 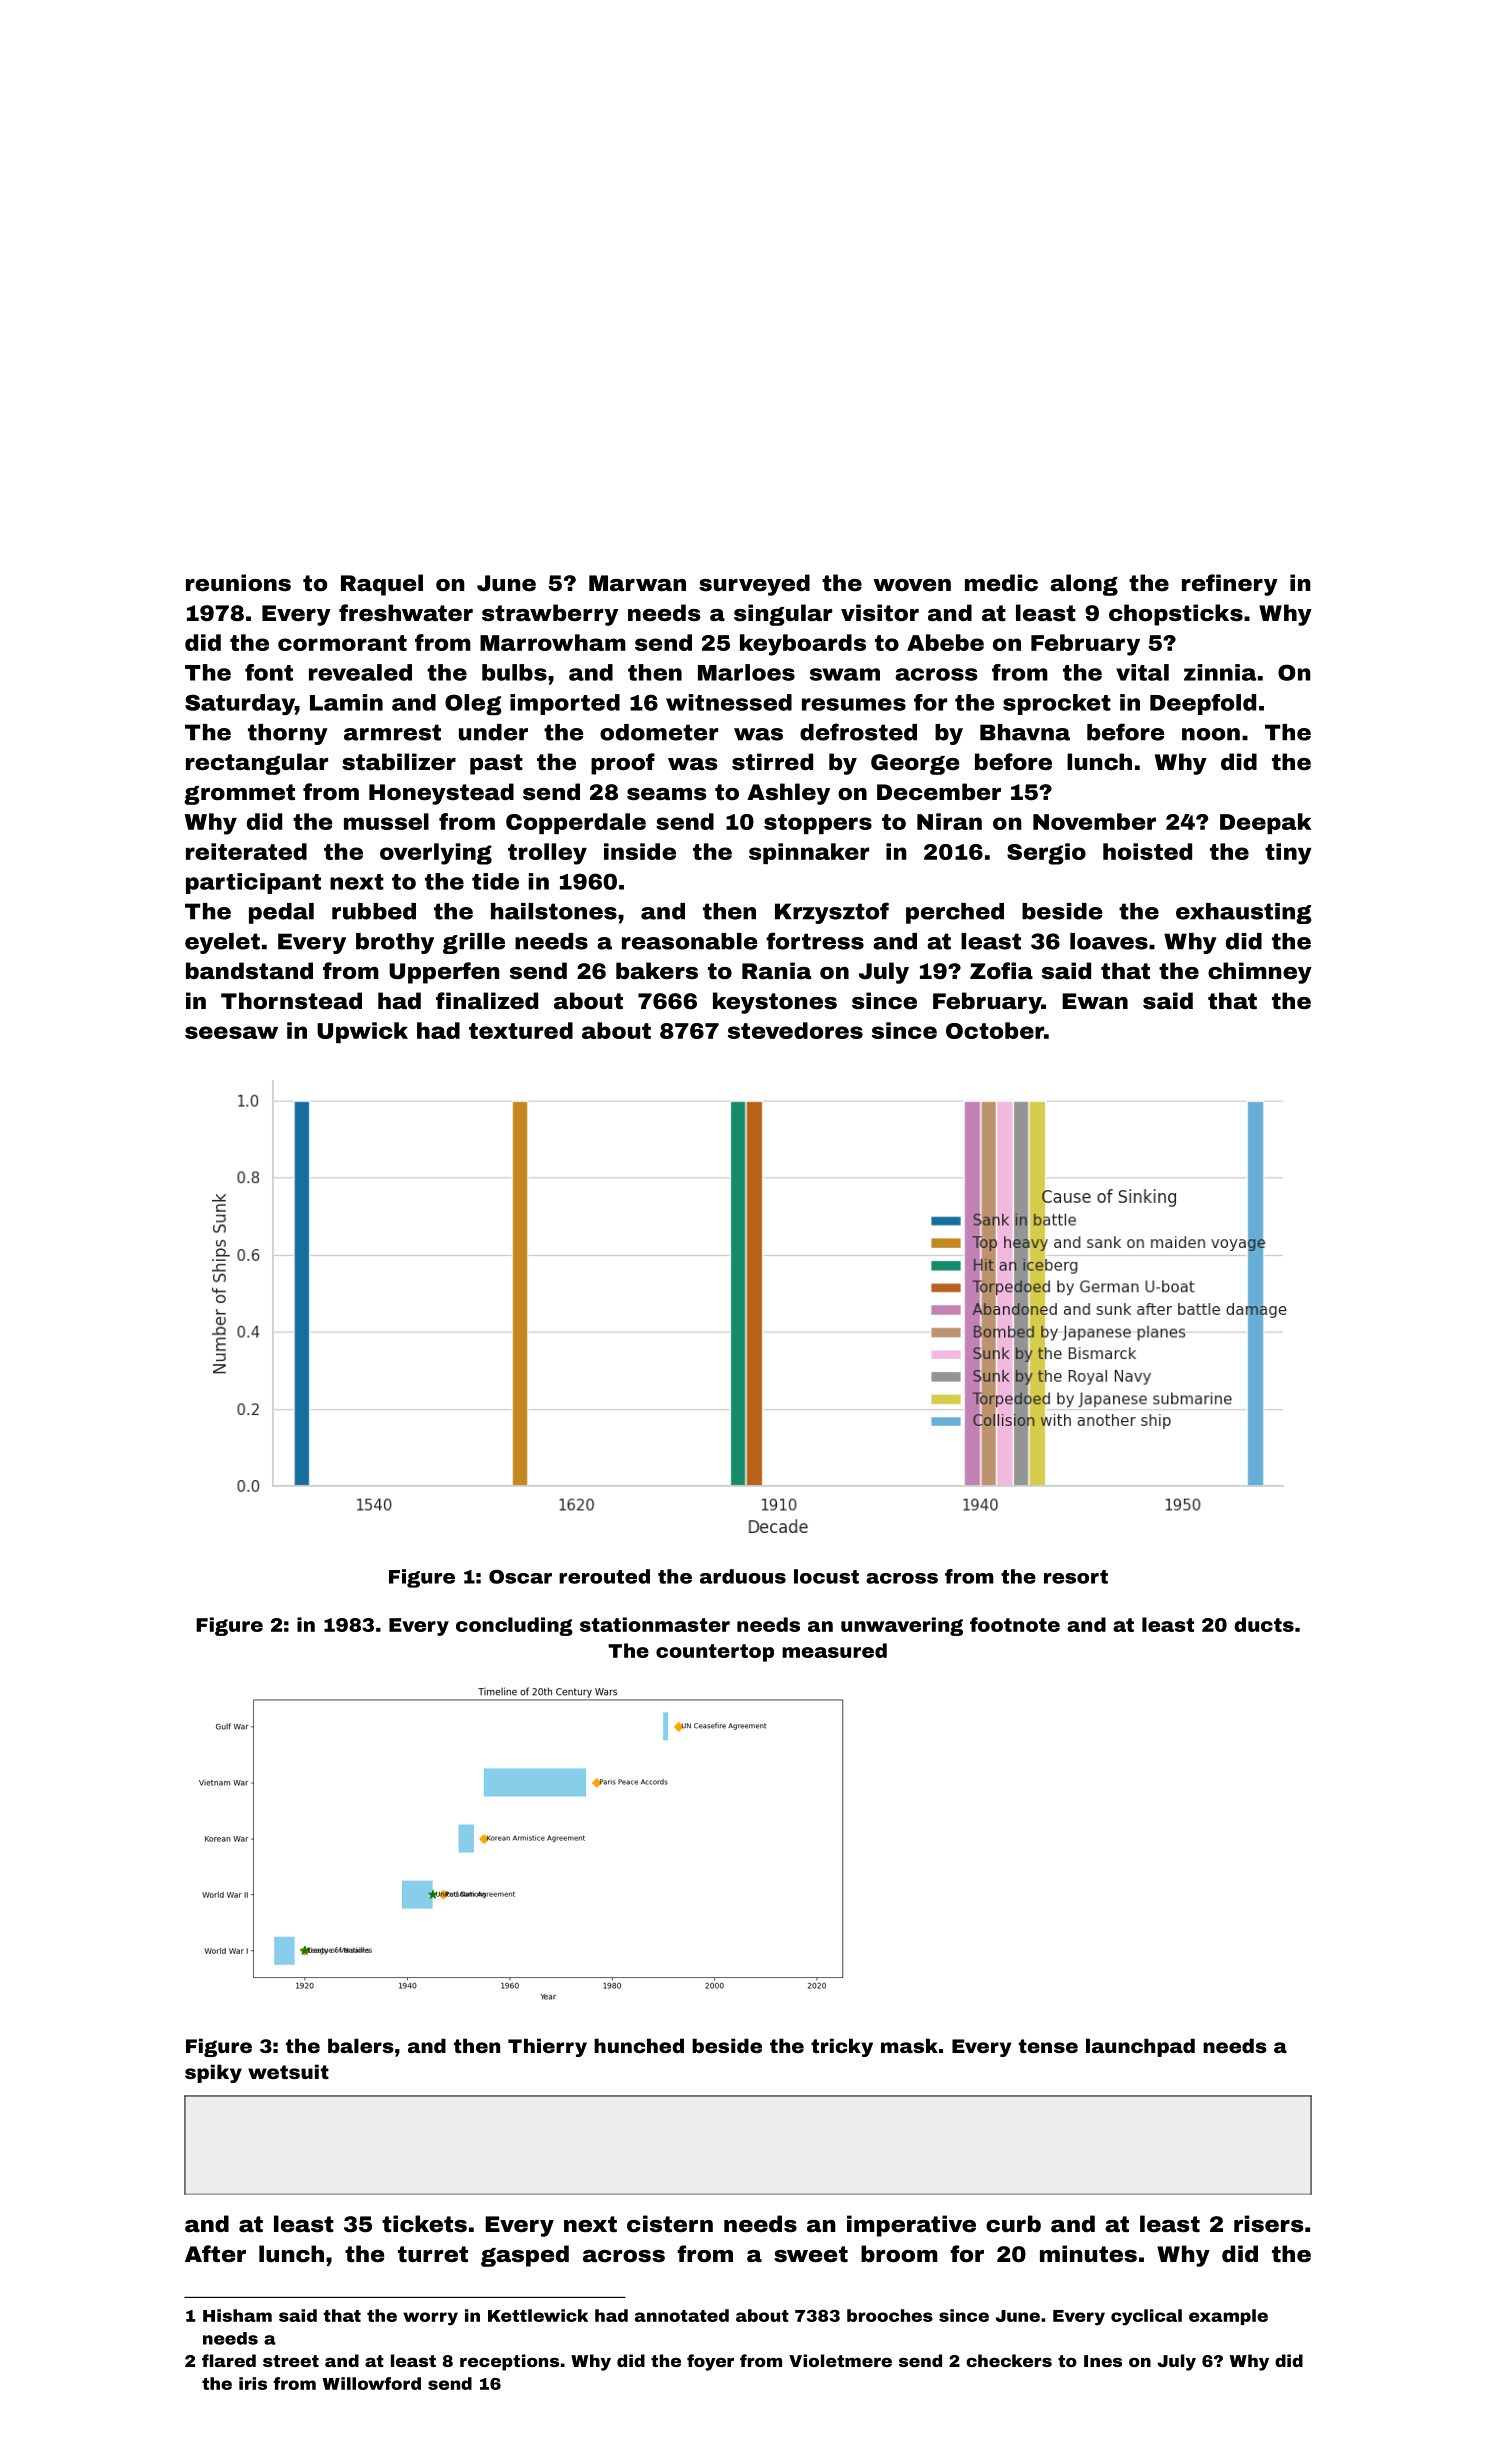 What do you see at coordinates (743, 1576) in the screenshot?
I see `arduous` at bounding box center [743, 1576].
